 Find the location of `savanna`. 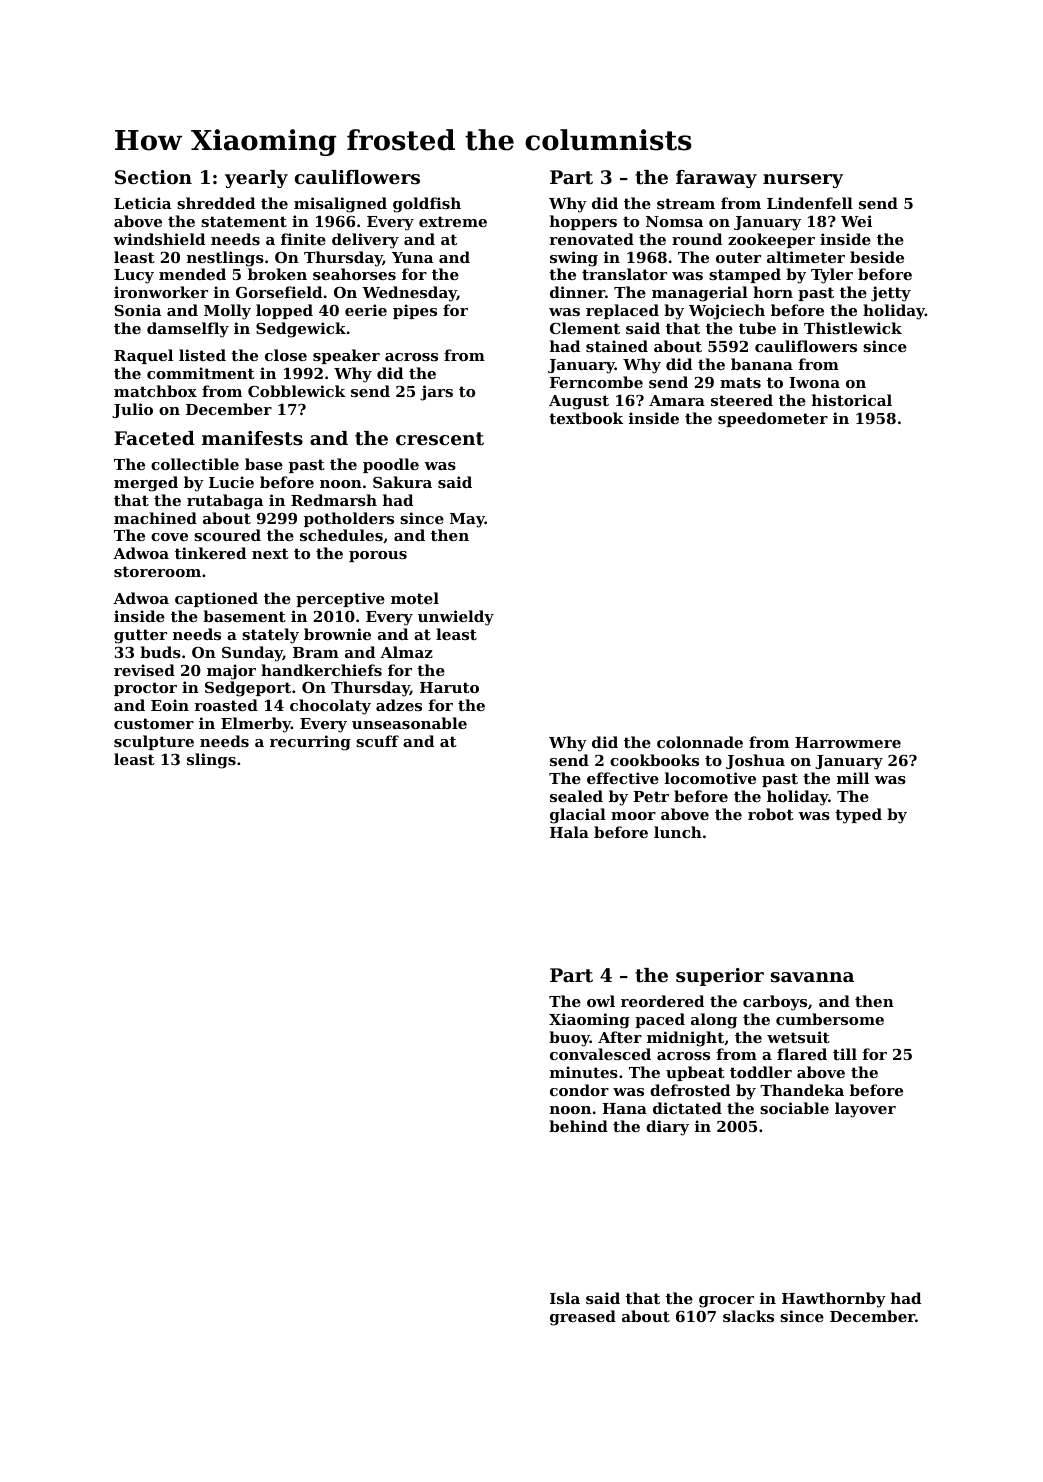

savanna is located at coordinates (812, 977).
